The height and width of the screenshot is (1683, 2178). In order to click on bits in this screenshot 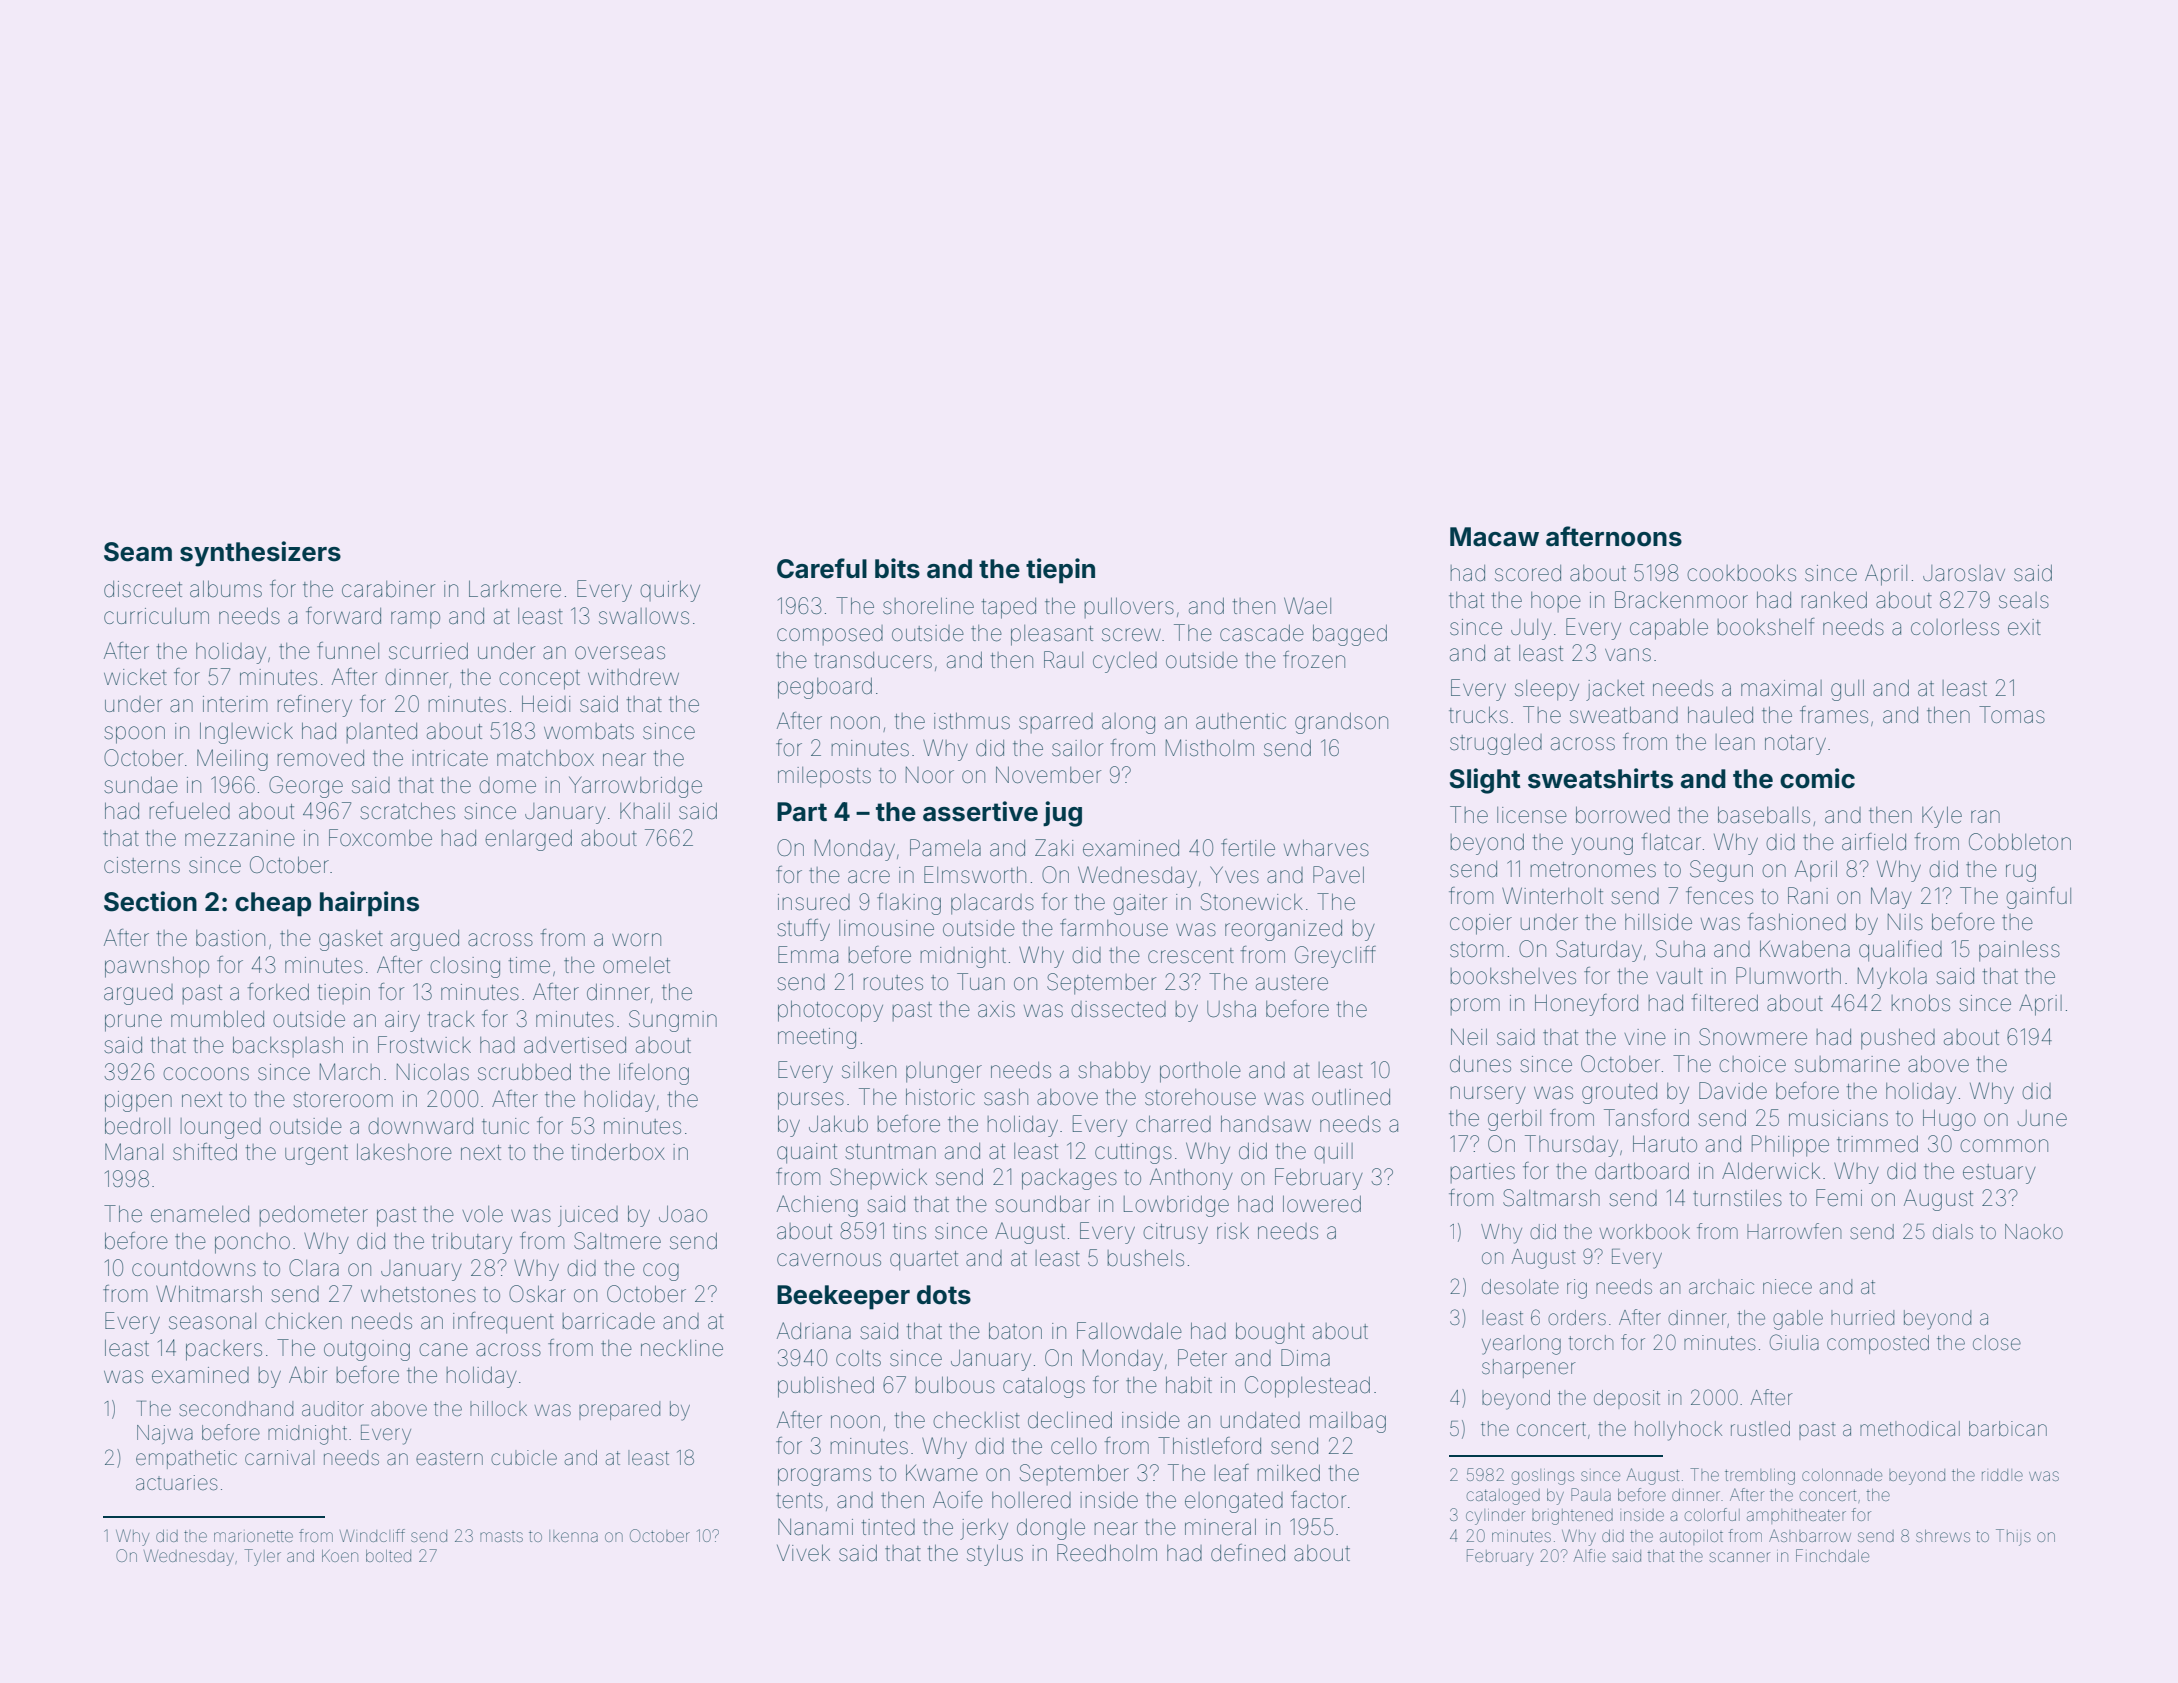, I will do `click(897, 568)`.
